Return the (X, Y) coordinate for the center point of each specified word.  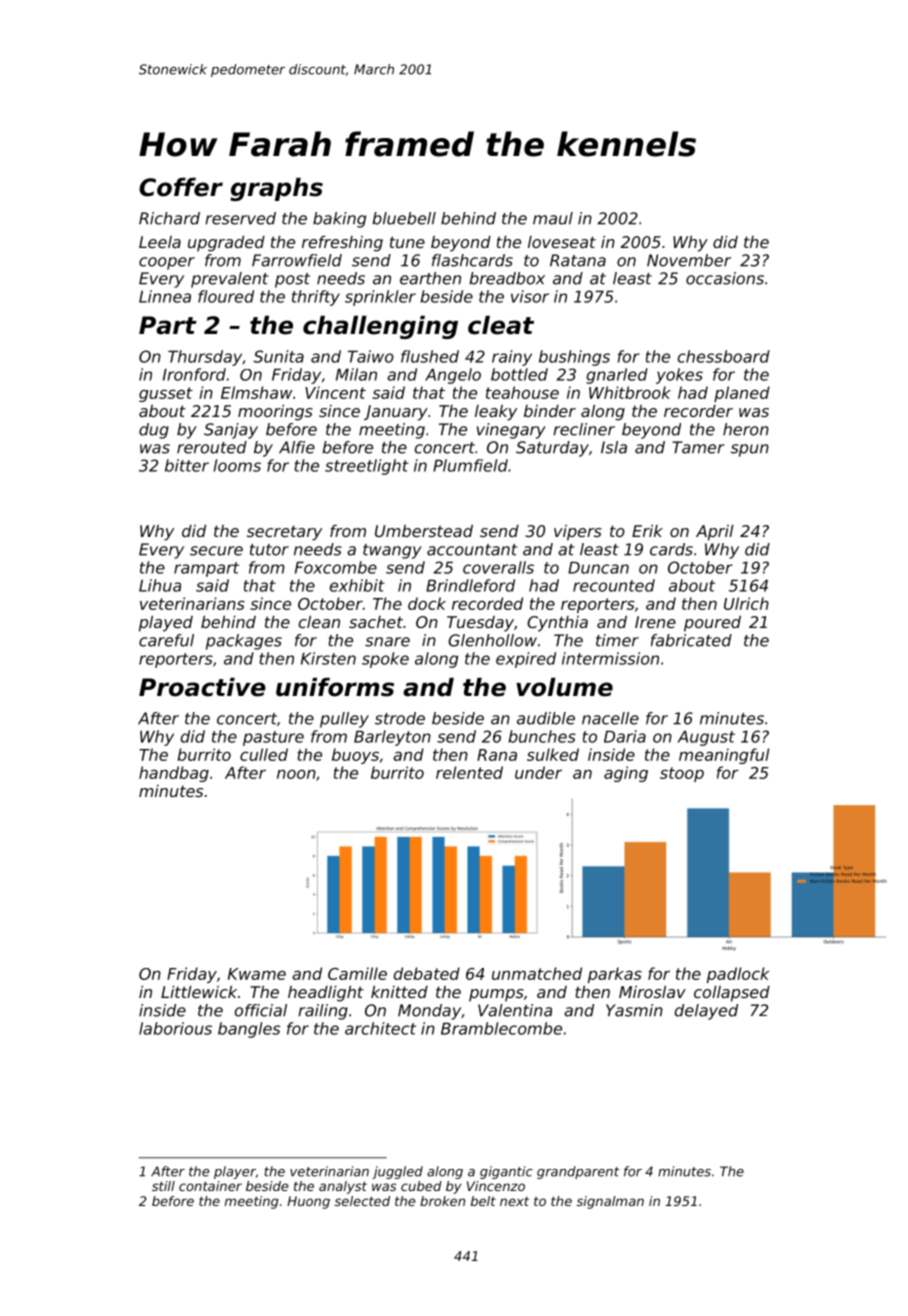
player (235, 1172)
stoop (682, 774)
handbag (174, 774)
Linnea (165, 296)
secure (216, 551)
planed (742, 394)
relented (469, 772)
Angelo (453, 376)
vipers (578, 533)
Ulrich (746, 603)
